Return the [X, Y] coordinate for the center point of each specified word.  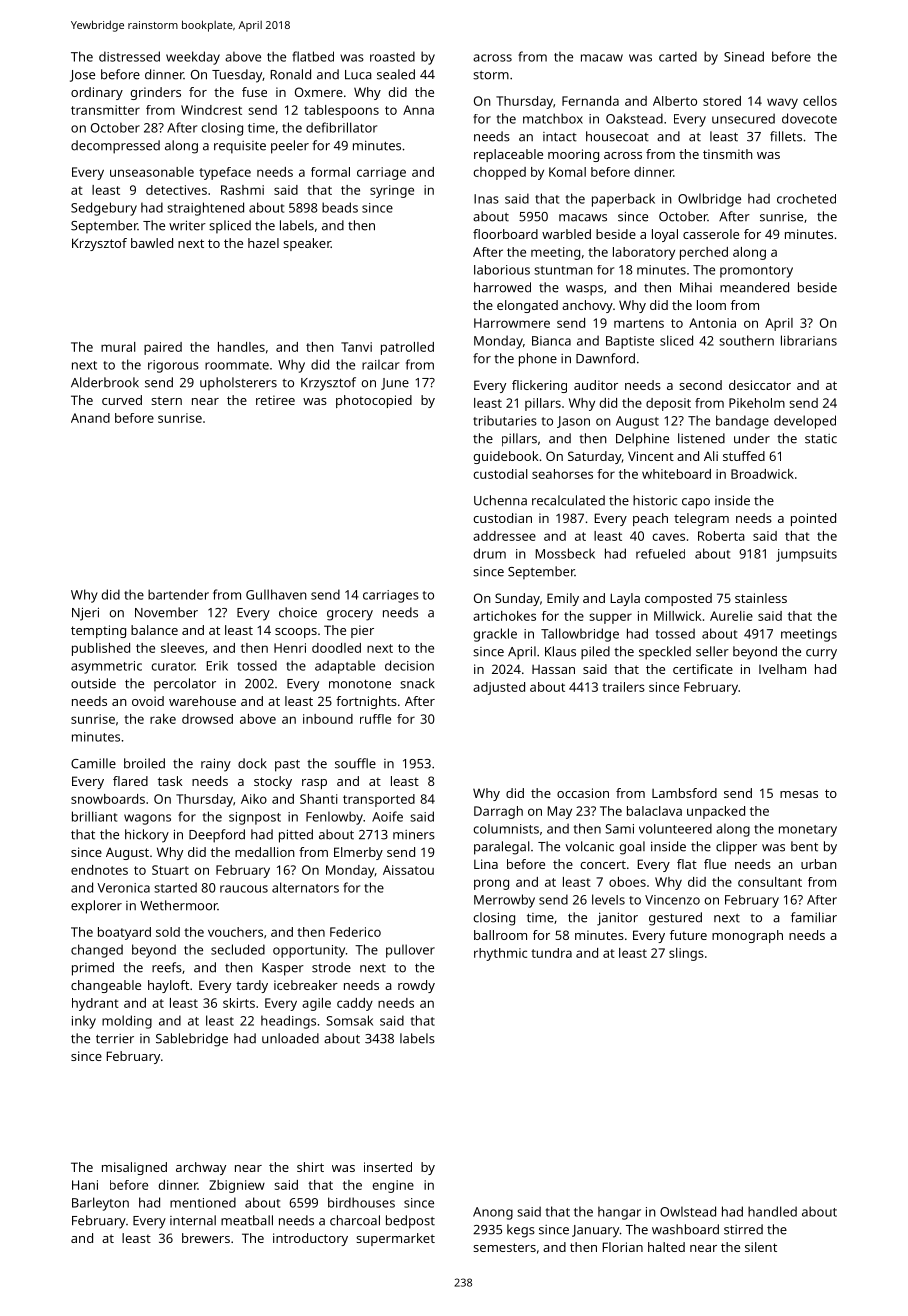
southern [746, 340]
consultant [770, 882]
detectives [176, 190]
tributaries [505, 420]
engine [393, 1186]
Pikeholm [757, 403]
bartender [178, 594]
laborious [502, 270]
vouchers [235, 932]
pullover [410, 951]
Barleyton [100, 1204]
